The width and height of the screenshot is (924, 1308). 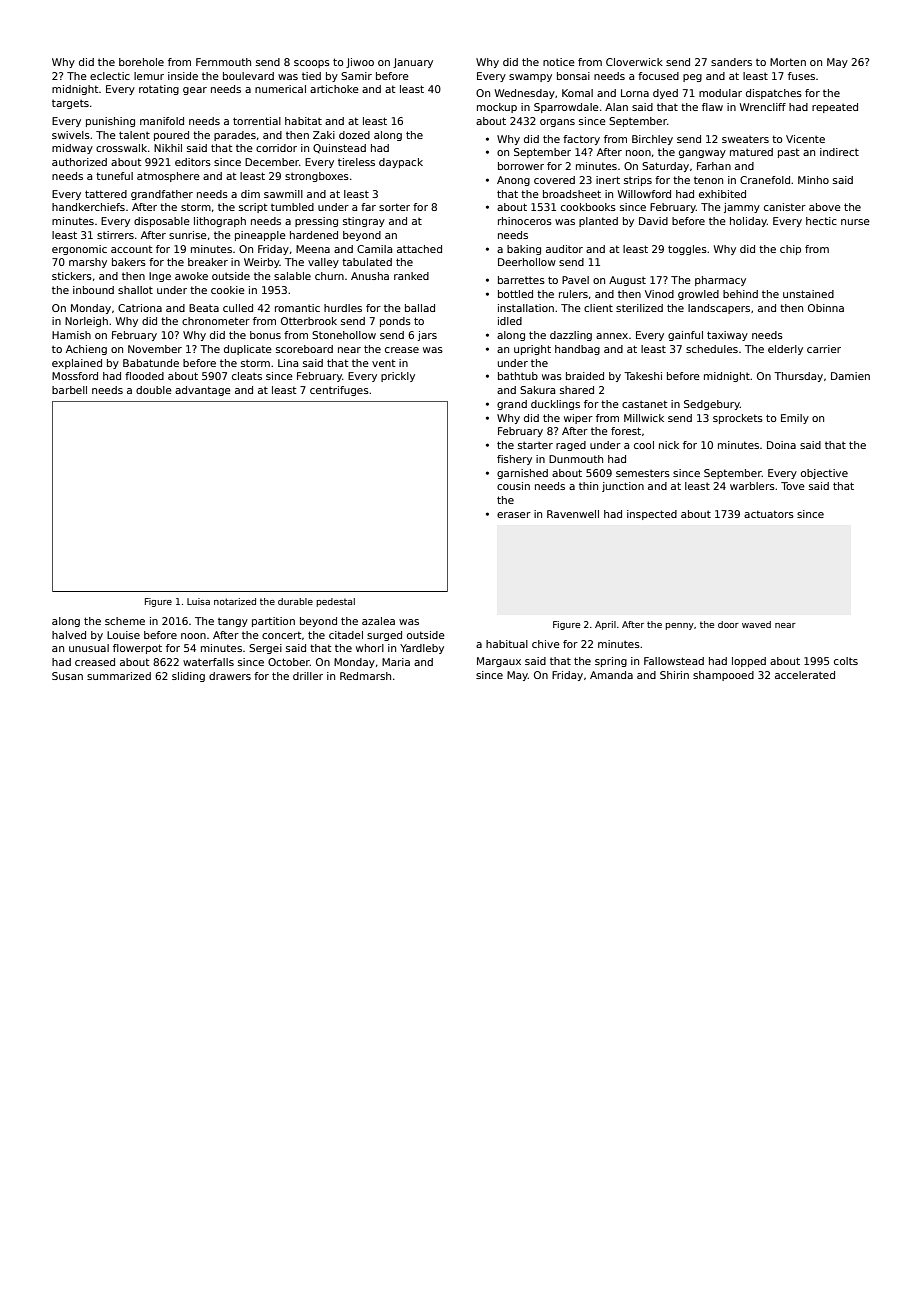 What do you see at coordinates (557, 123) in the screenshot?
I see `organs` at bounding box center [557, 123].
